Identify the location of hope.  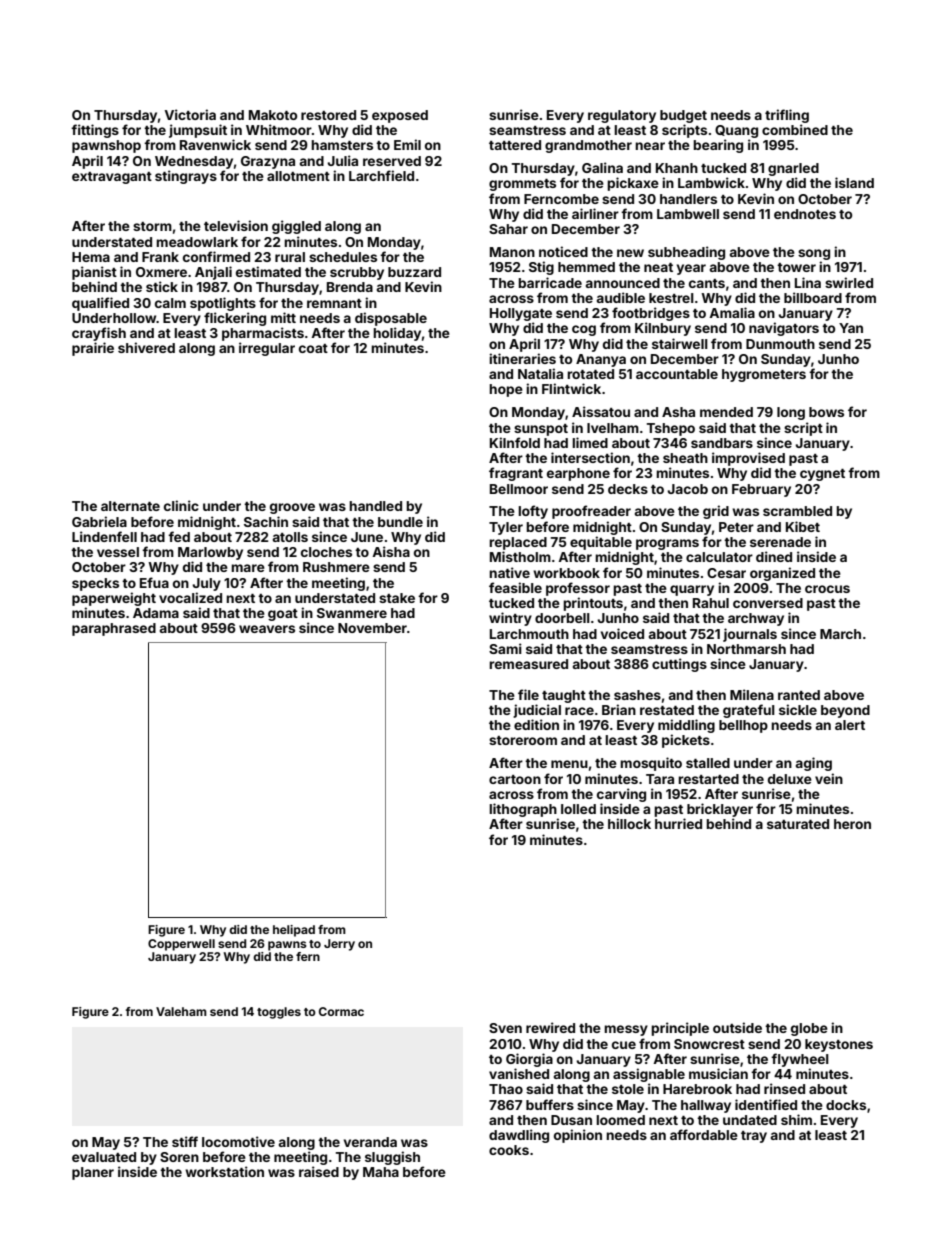
(506, 390).
